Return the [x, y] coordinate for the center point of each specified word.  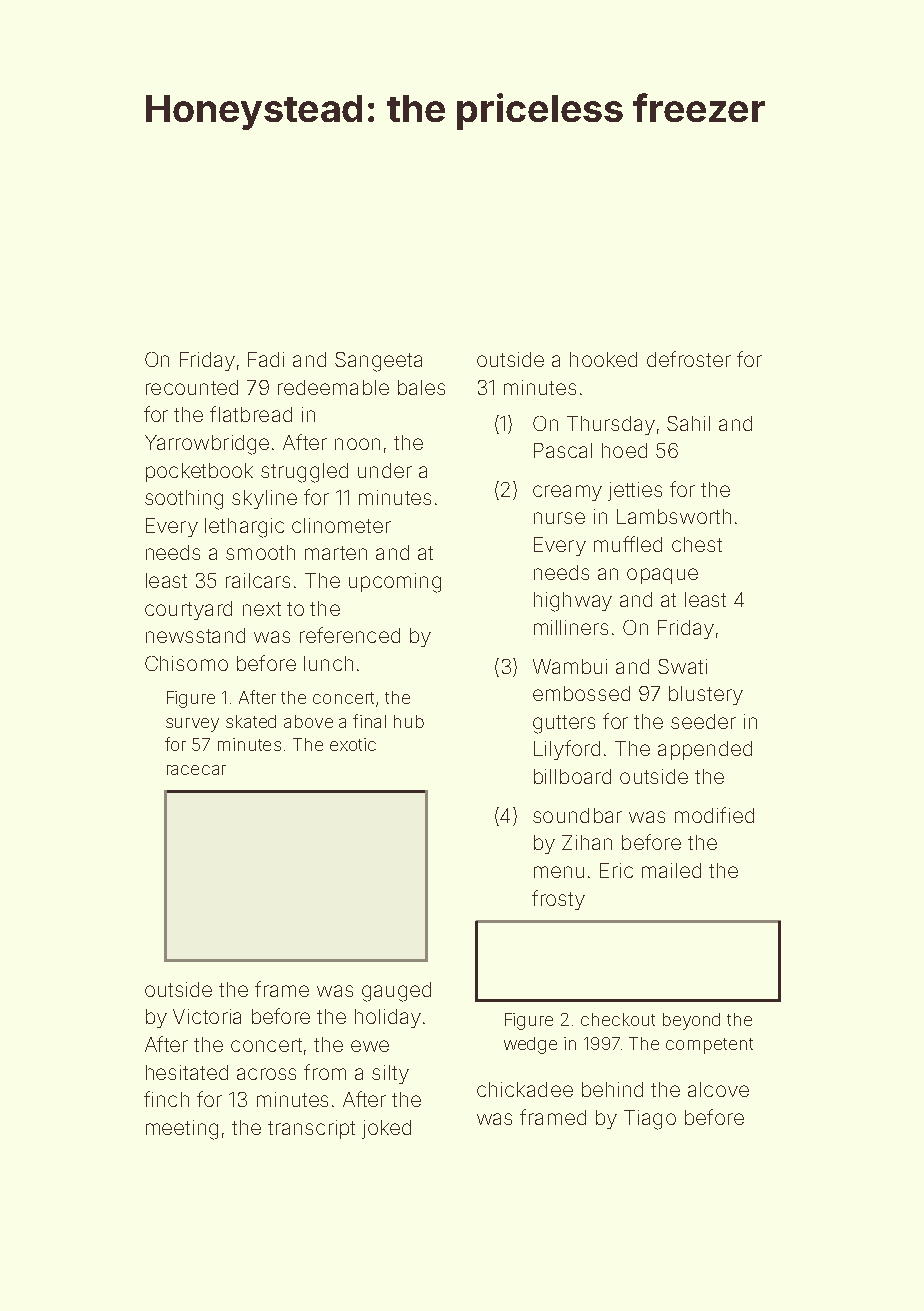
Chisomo [186, 663]
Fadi [266, 359]
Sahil [688, 423]
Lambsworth [674, 516]
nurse [559, 518]
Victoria [207, 1016]
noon [357, 444]
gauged [396, 992]
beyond [691, 1021]
